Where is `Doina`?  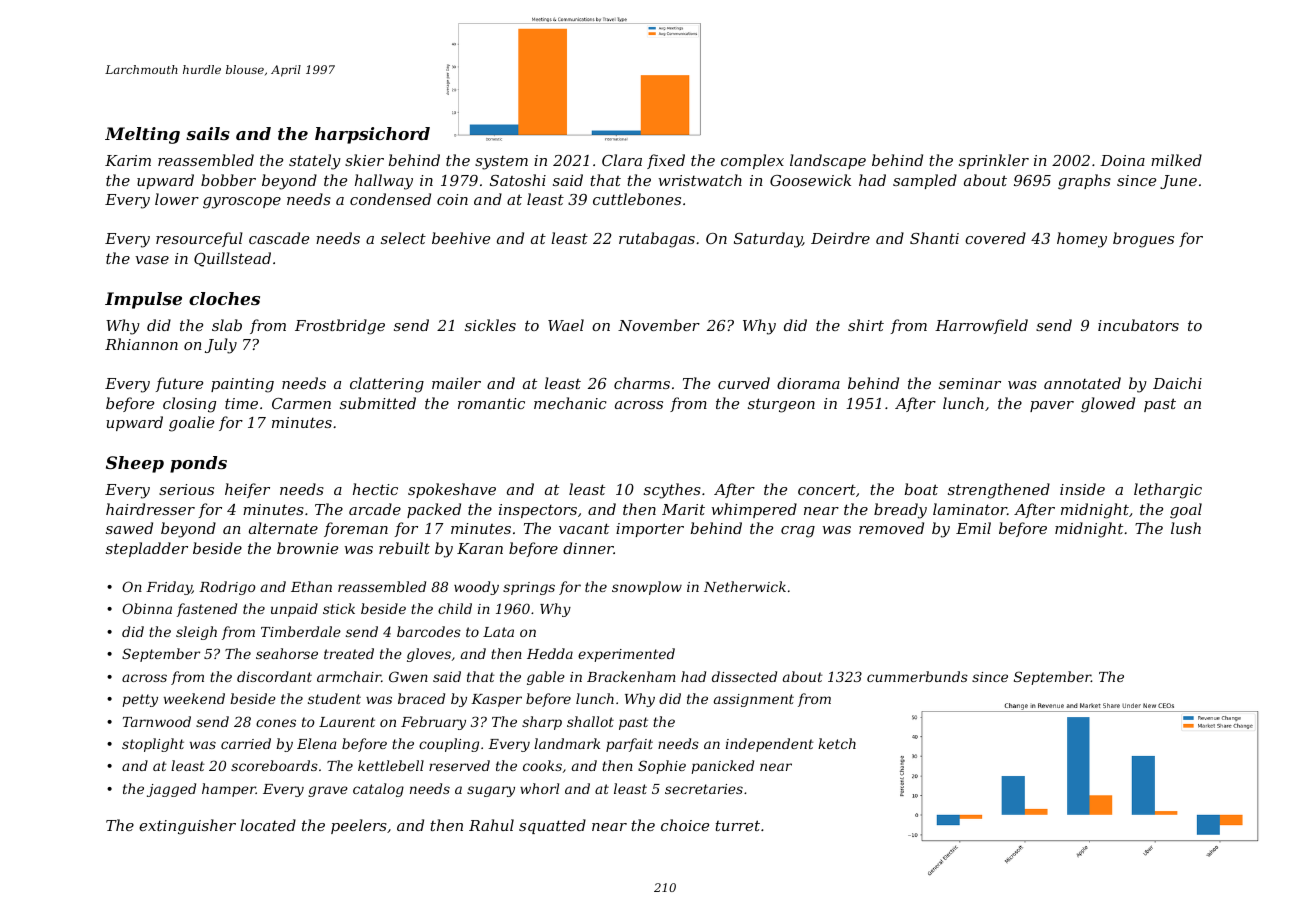
Doina is located at coordinates (1122, 160).
